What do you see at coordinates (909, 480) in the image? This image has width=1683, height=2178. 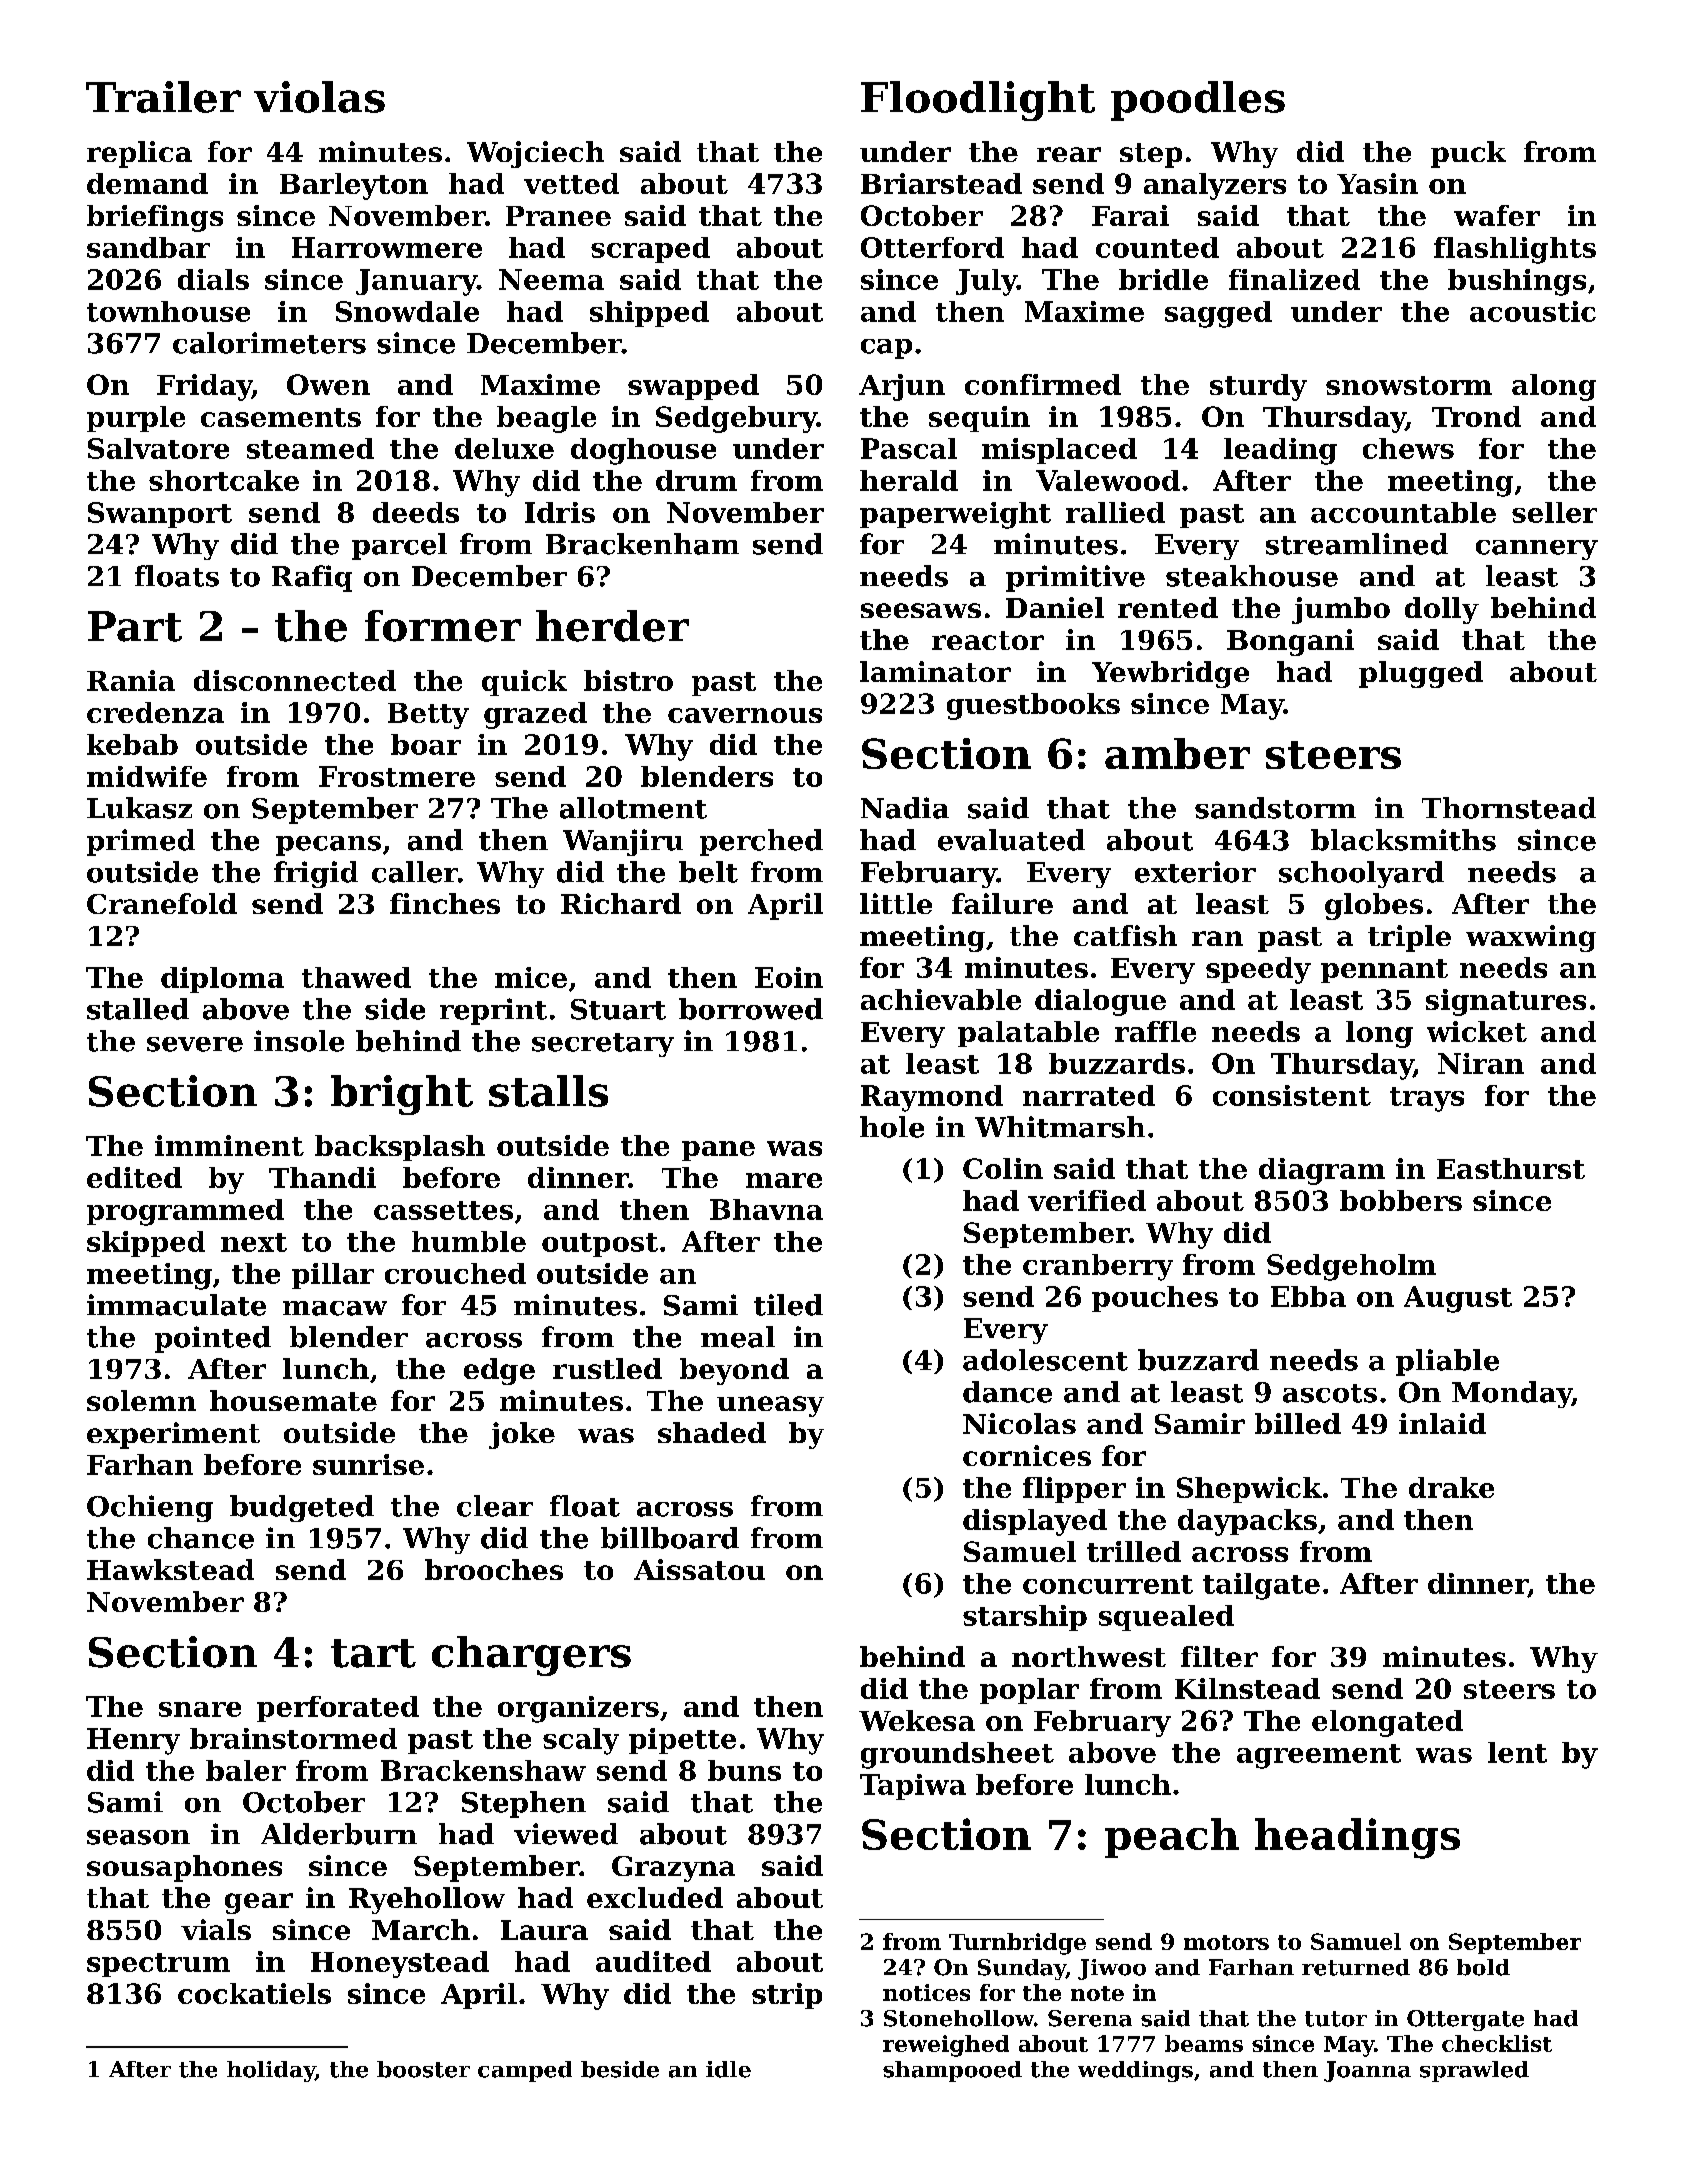 I see `herald` at bounding box center [909, 480].
